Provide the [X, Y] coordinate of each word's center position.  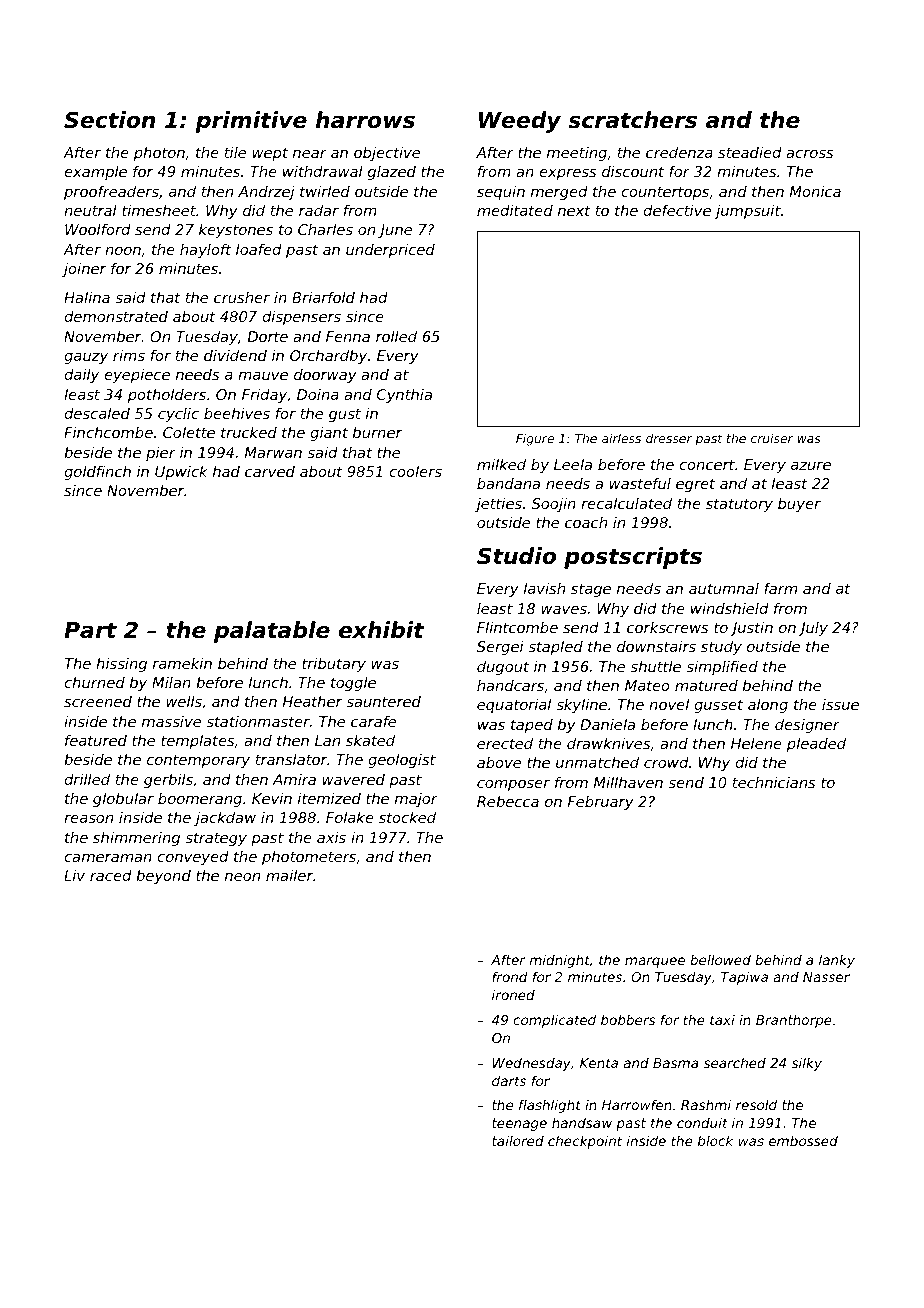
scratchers [632, 120]
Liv [74, 875]
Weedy [520, 122]
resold [756, 1104]
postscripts [633, 558]
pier [161, 454]
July [813, 629]
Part [90, 630]
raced [111, 875]
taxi [722, 1020]
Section [109, 120]
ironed [513, 994]
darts [509, 1080]
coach [586, 522]
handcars [510, 685]
